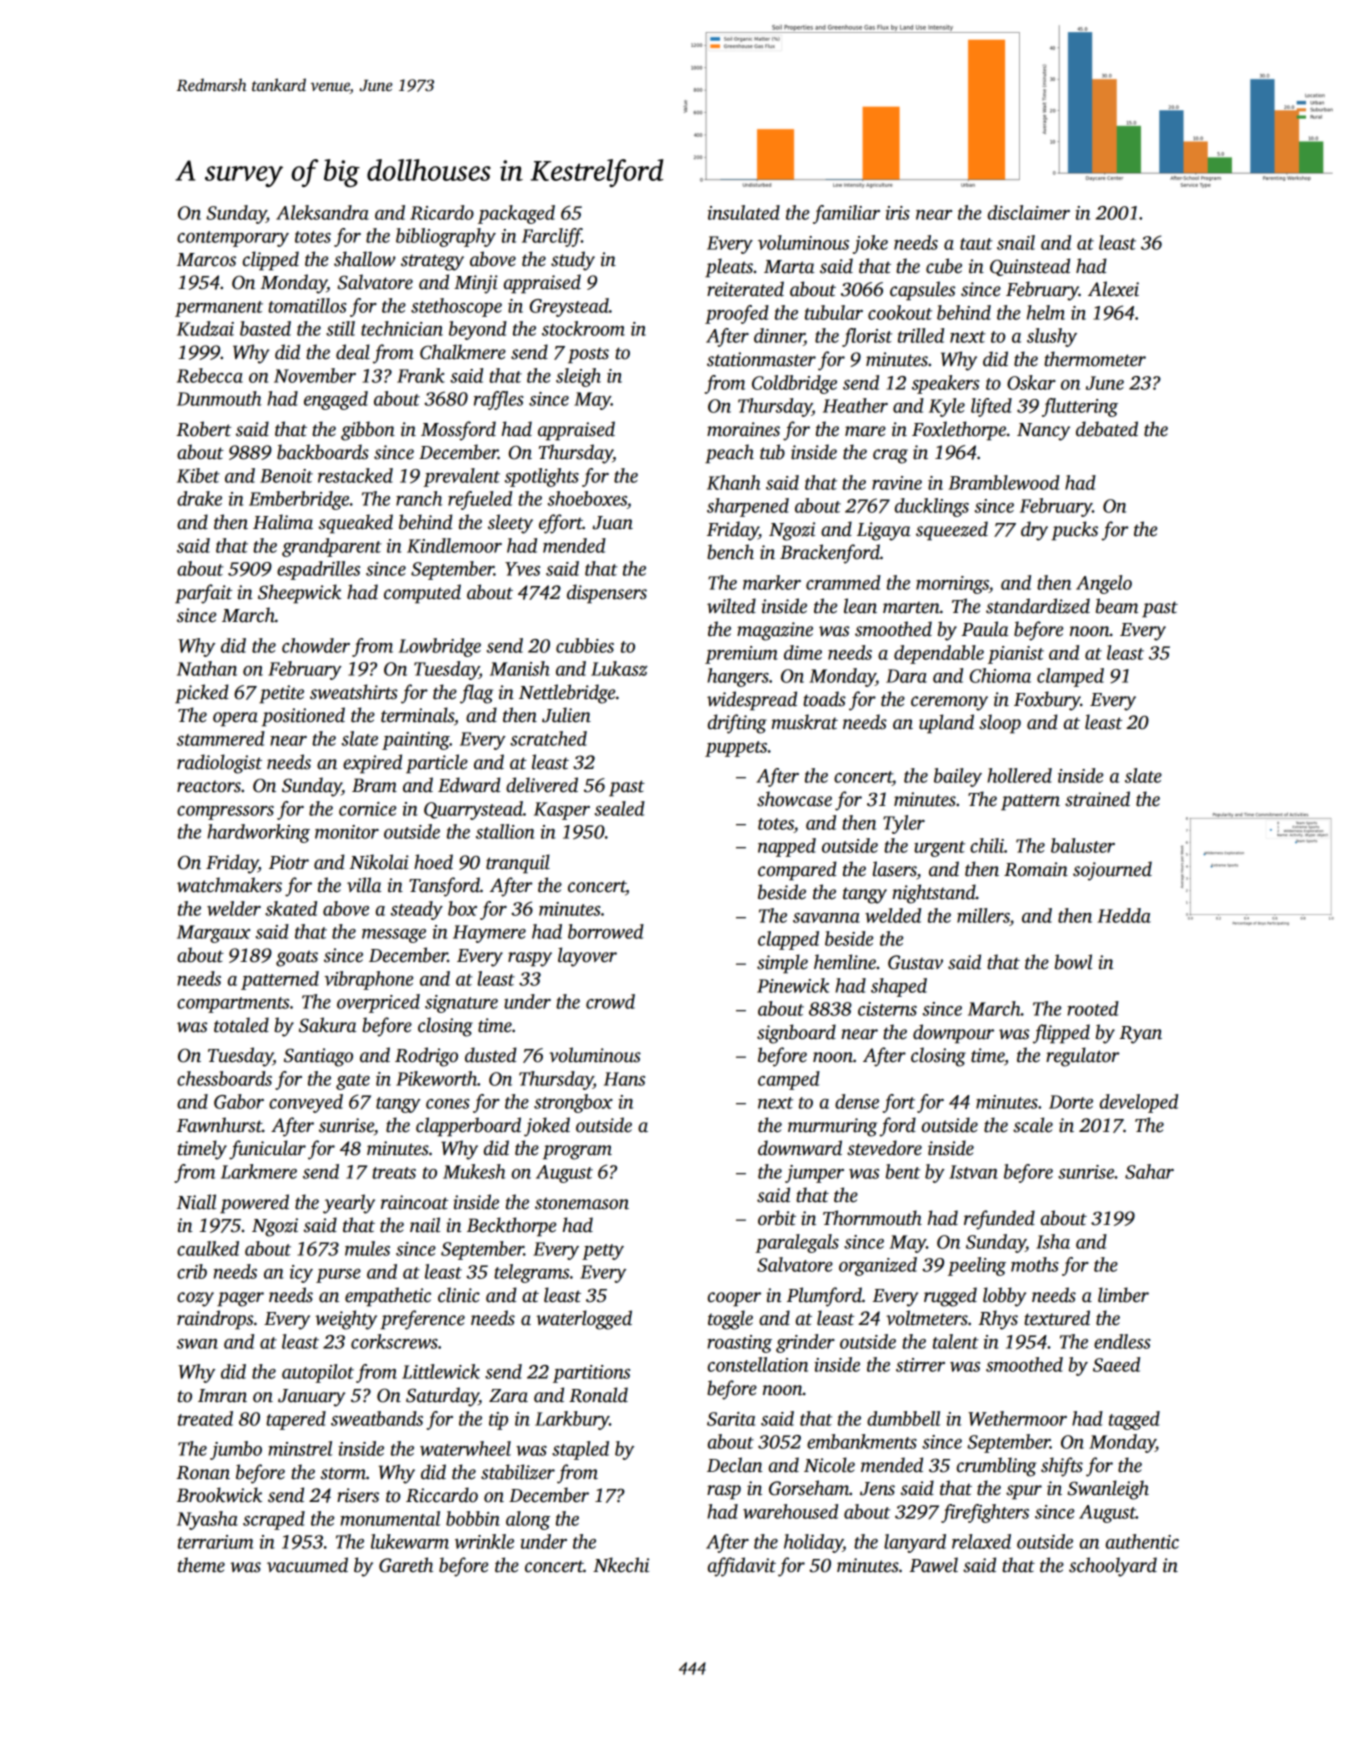 The image size is (1357, 1756). Describe the element at coordinates (1033, 1125) in the screenshot. I see `scale` at that location.
